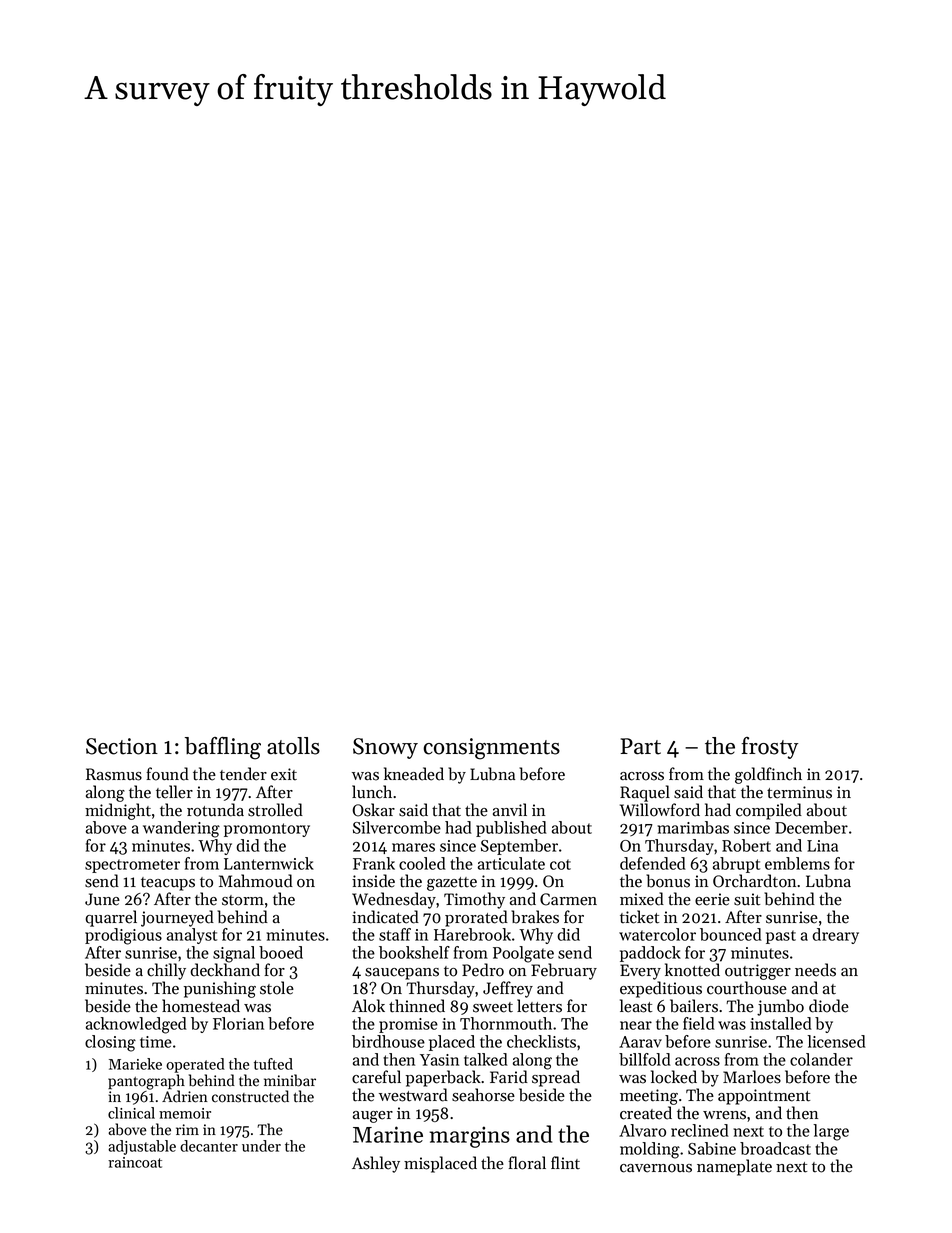 This screenshot has height=1233, width=952. What do you see at coordinates (770, 748) in the screenshot?
I see `frosty` at bounding box center [770, 748].
